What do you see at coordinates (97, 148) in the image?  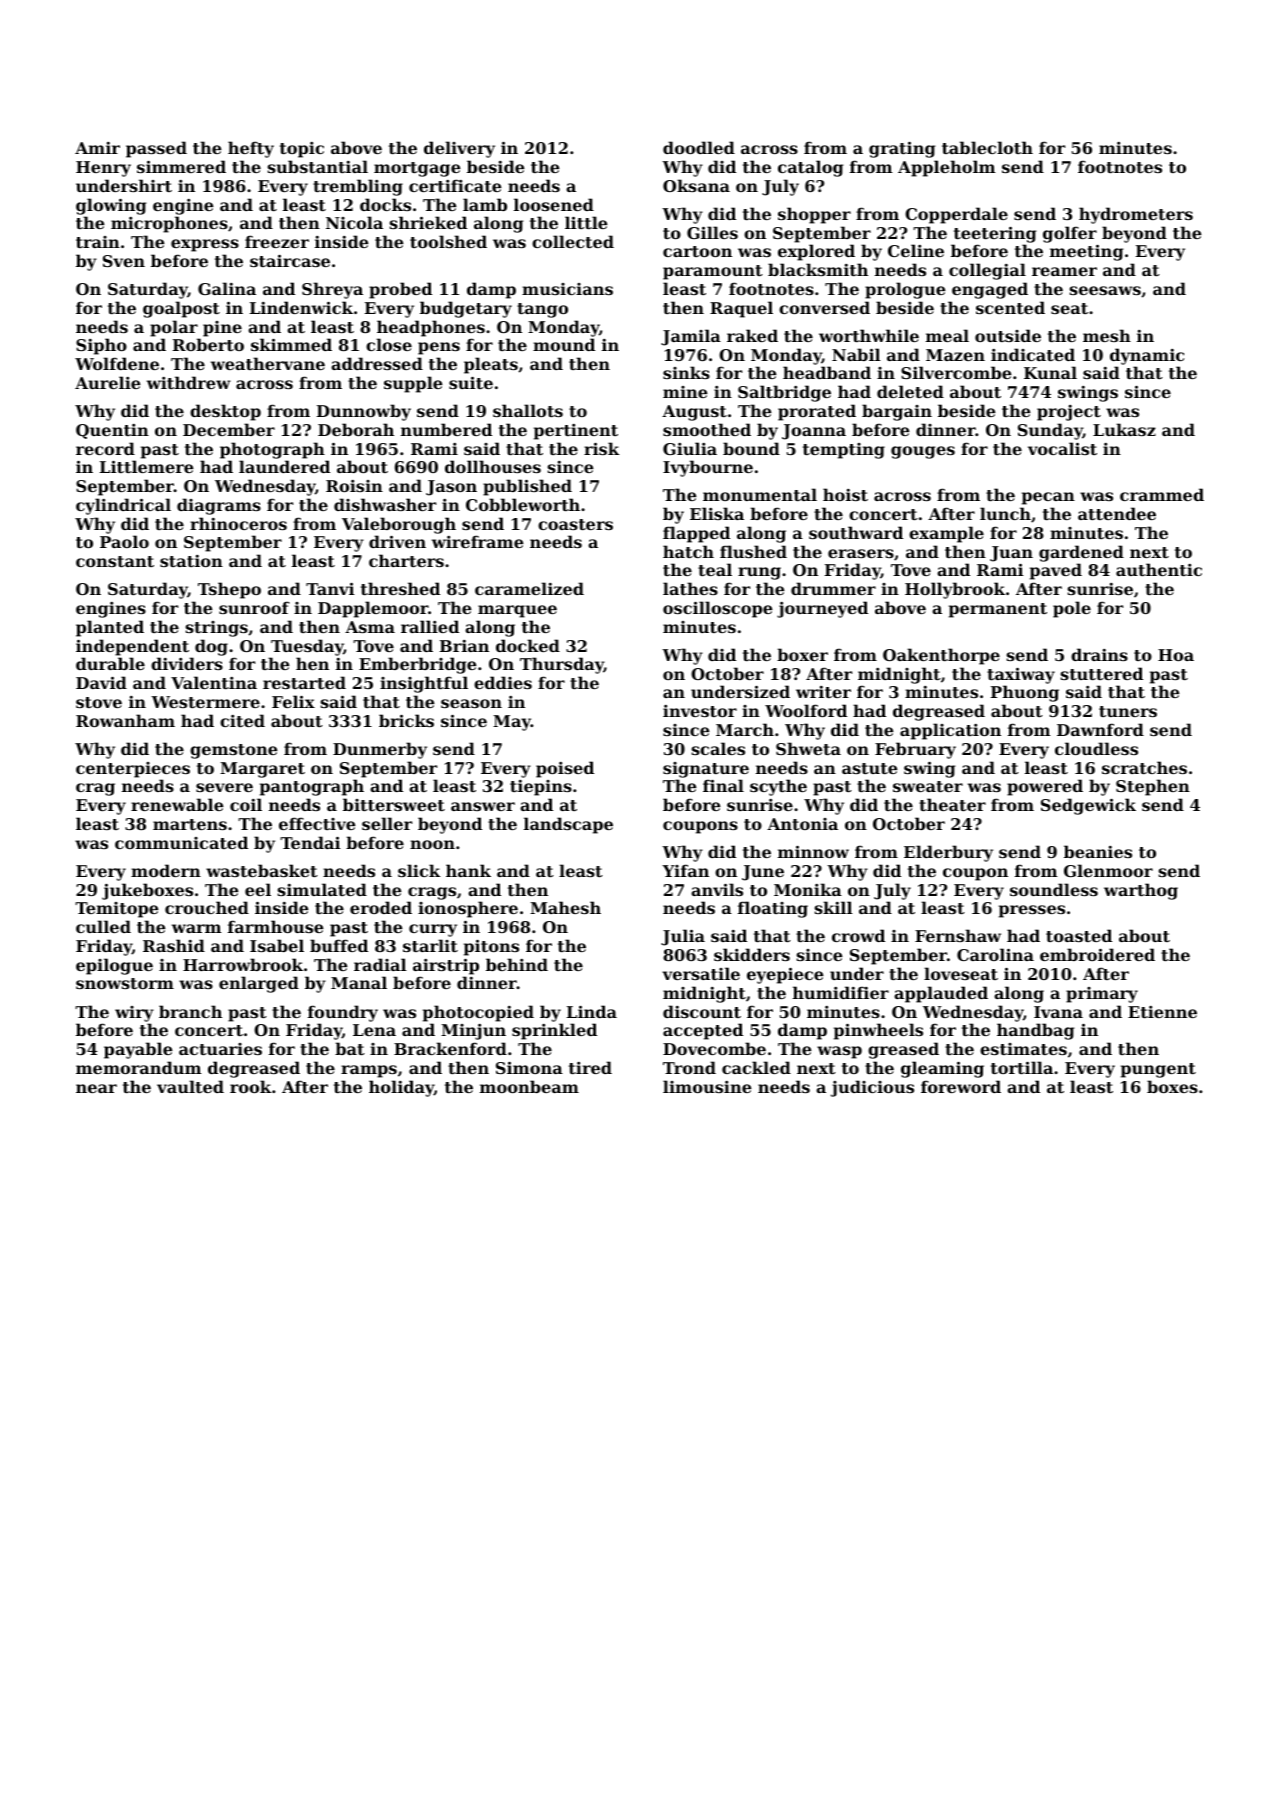 I see `Amir` at bounding box center [97, 148].
